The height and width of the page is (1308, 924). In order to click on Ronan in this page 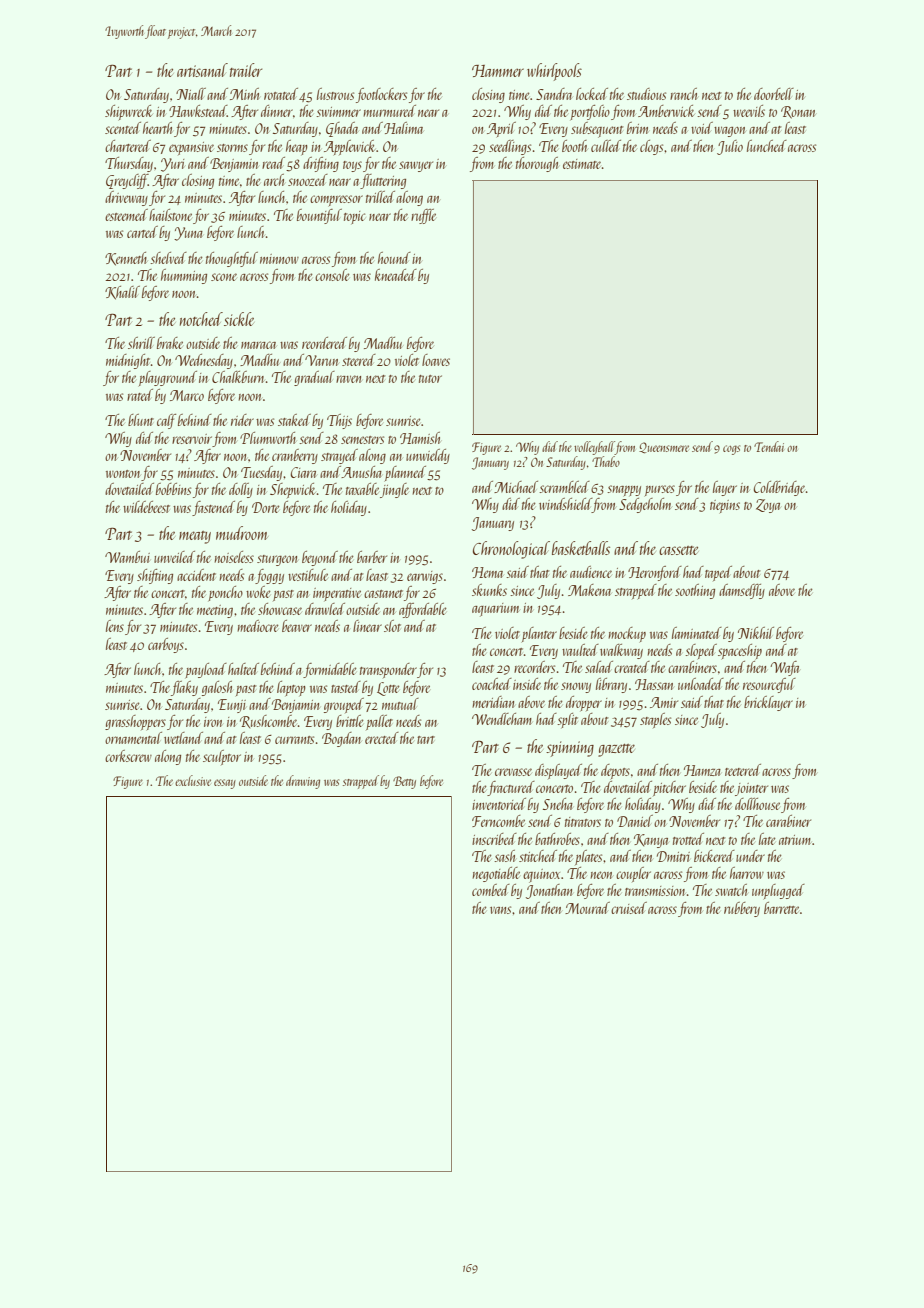, I will do `click(798, 112)`.
